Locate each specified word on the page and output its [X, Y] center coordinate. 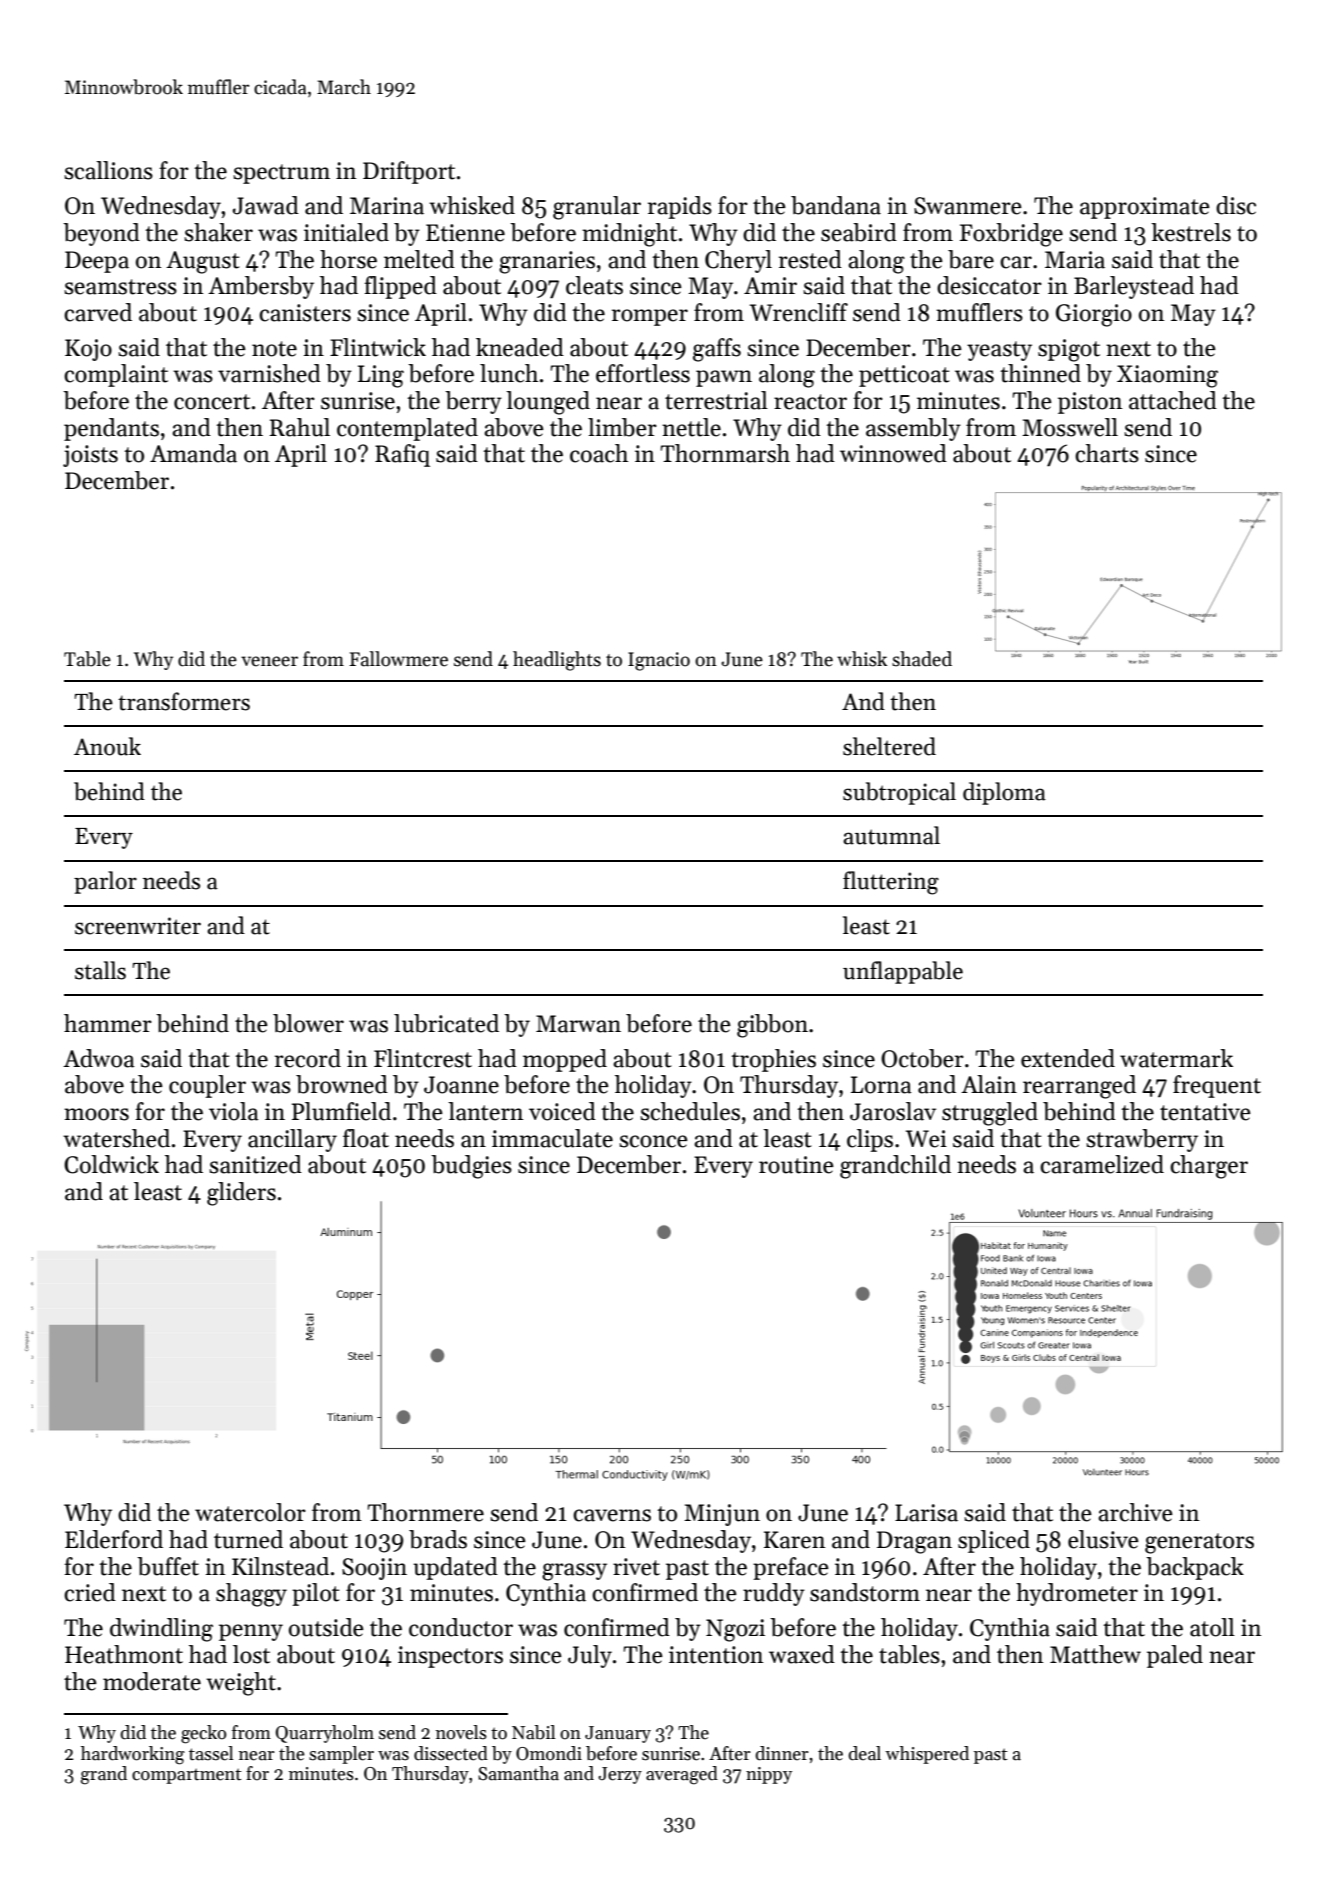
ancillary [292, 1140]
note [274, 349]
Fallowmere [398, 659]
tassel [211, 1753]
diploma [1004, 793]
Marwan [578, 1024]
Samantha [518, 1773]
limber [622, 427]
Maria [1075, 260]
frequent [1217, 1086]
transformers [184, 701]
